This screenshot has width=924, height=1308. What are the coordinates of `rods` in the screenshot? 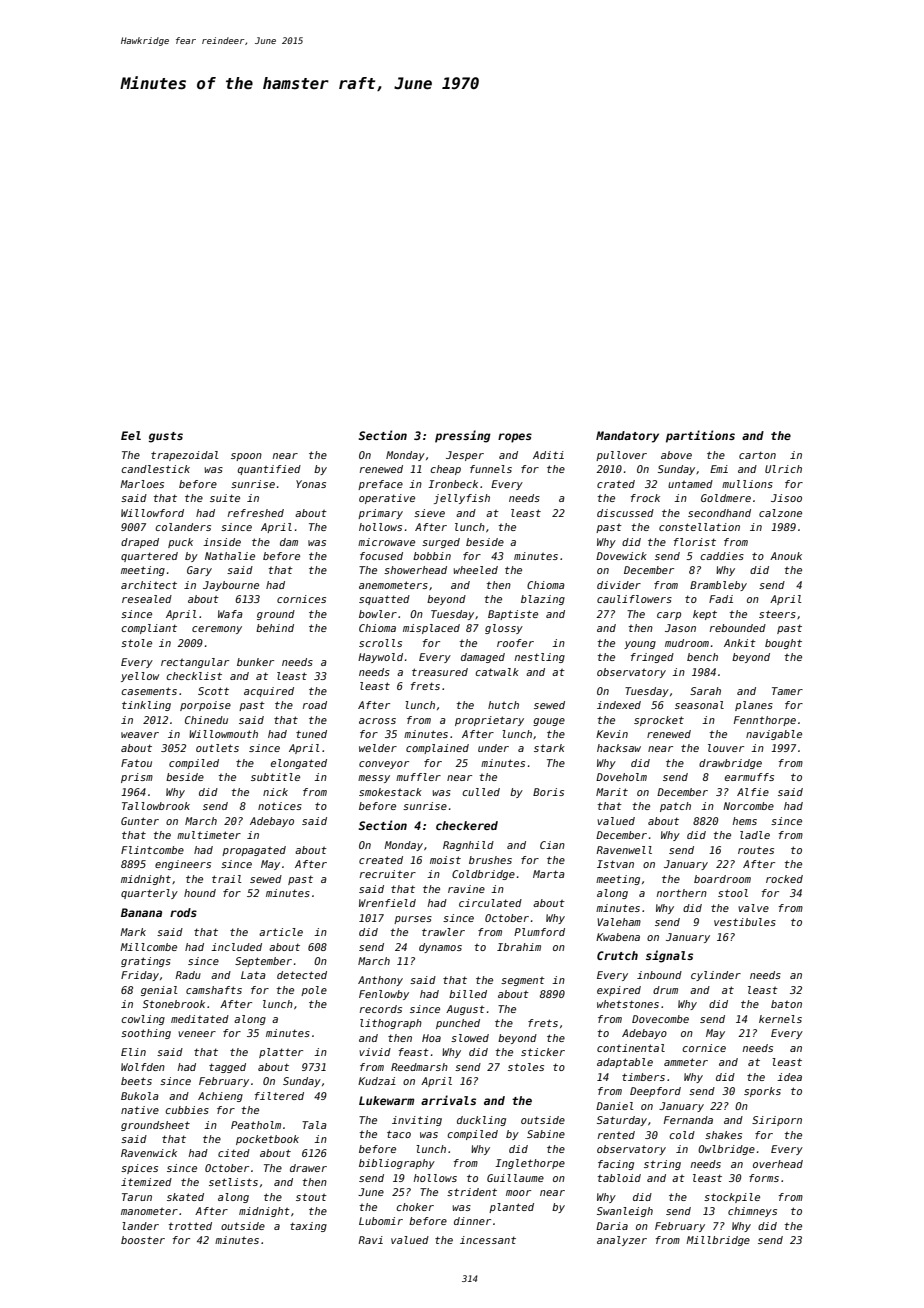 It's located at (183, 912).
